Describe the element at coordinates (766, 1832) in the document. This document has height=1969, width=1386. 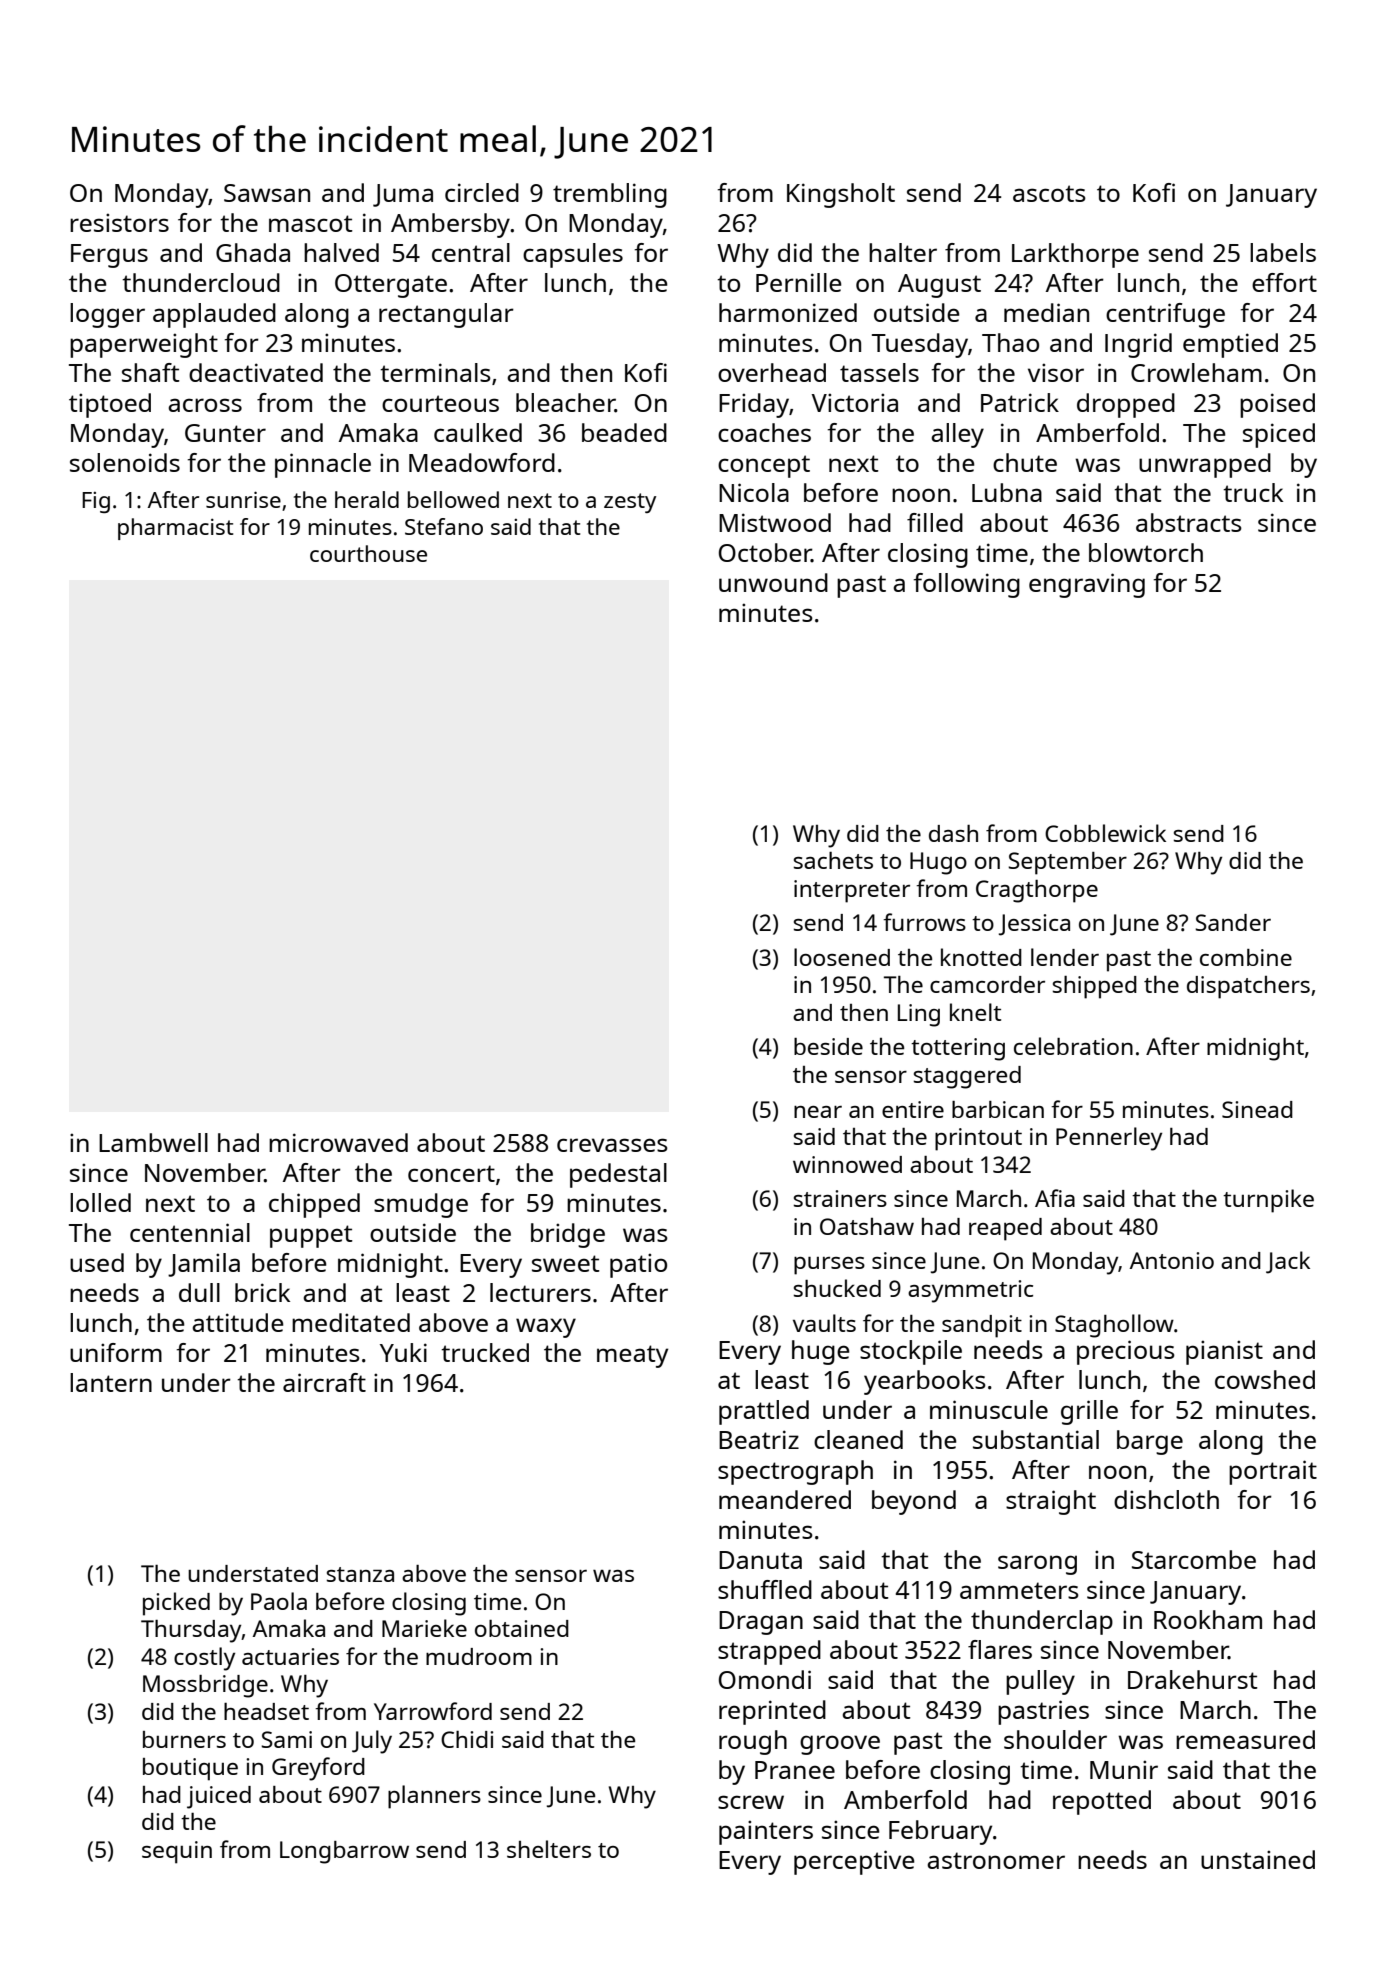
I see `painters` at that location.
